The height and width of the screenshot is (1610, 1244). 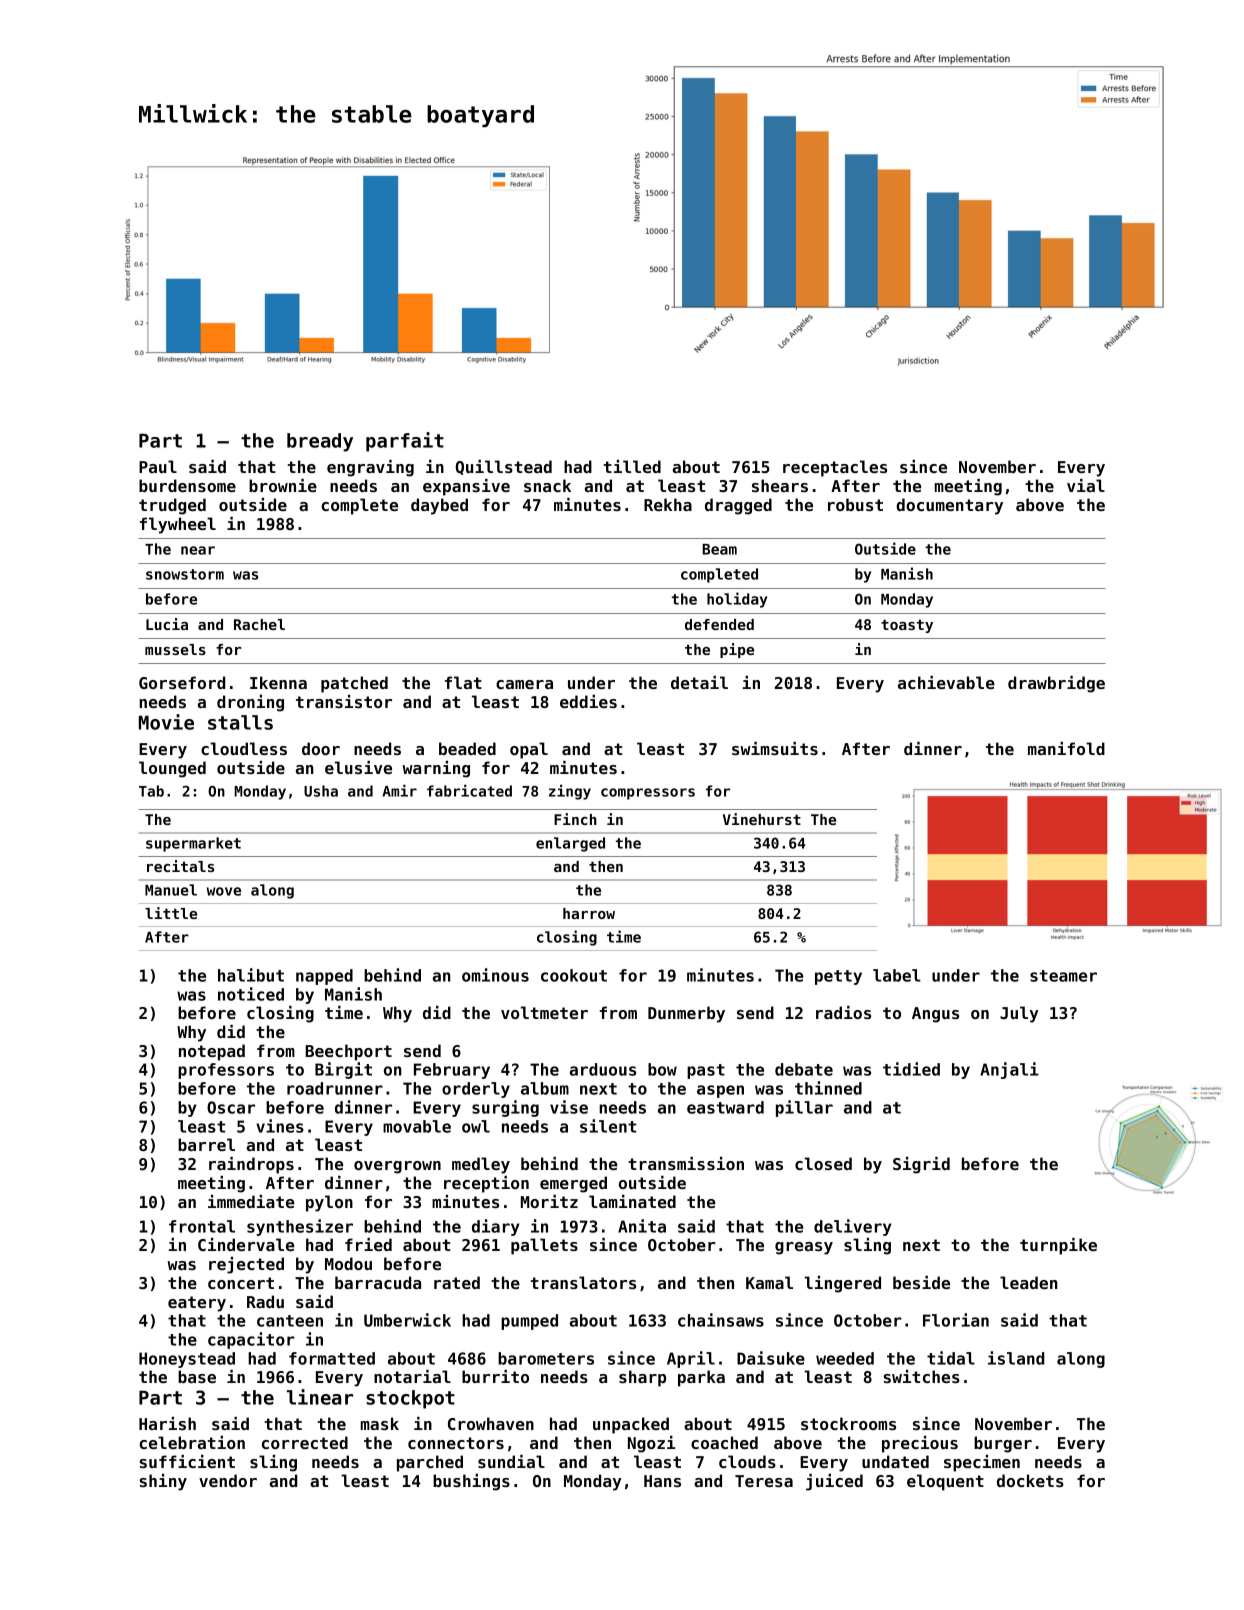 What do you see at coordinates (949, 506) in the screenshot?
I see `documentary` at bounding box center [949, 506].
